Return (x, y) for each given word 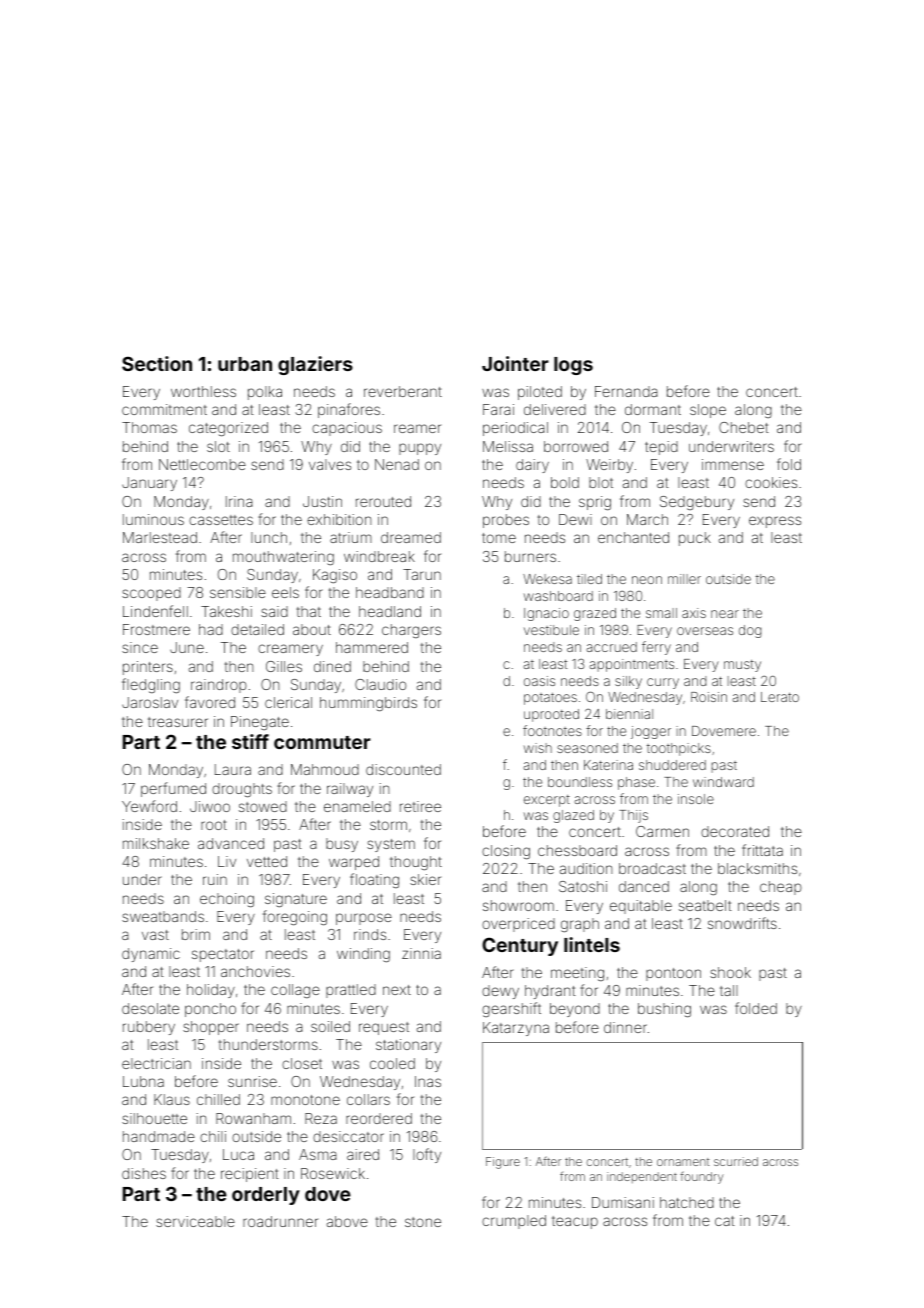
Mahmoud (325, 769)
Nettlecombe (202, 464)
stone (423, 1222)
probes (506, 521)
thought (416, 863)
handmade (159, 1136)
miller (684, 579)
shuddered (672, 765)
